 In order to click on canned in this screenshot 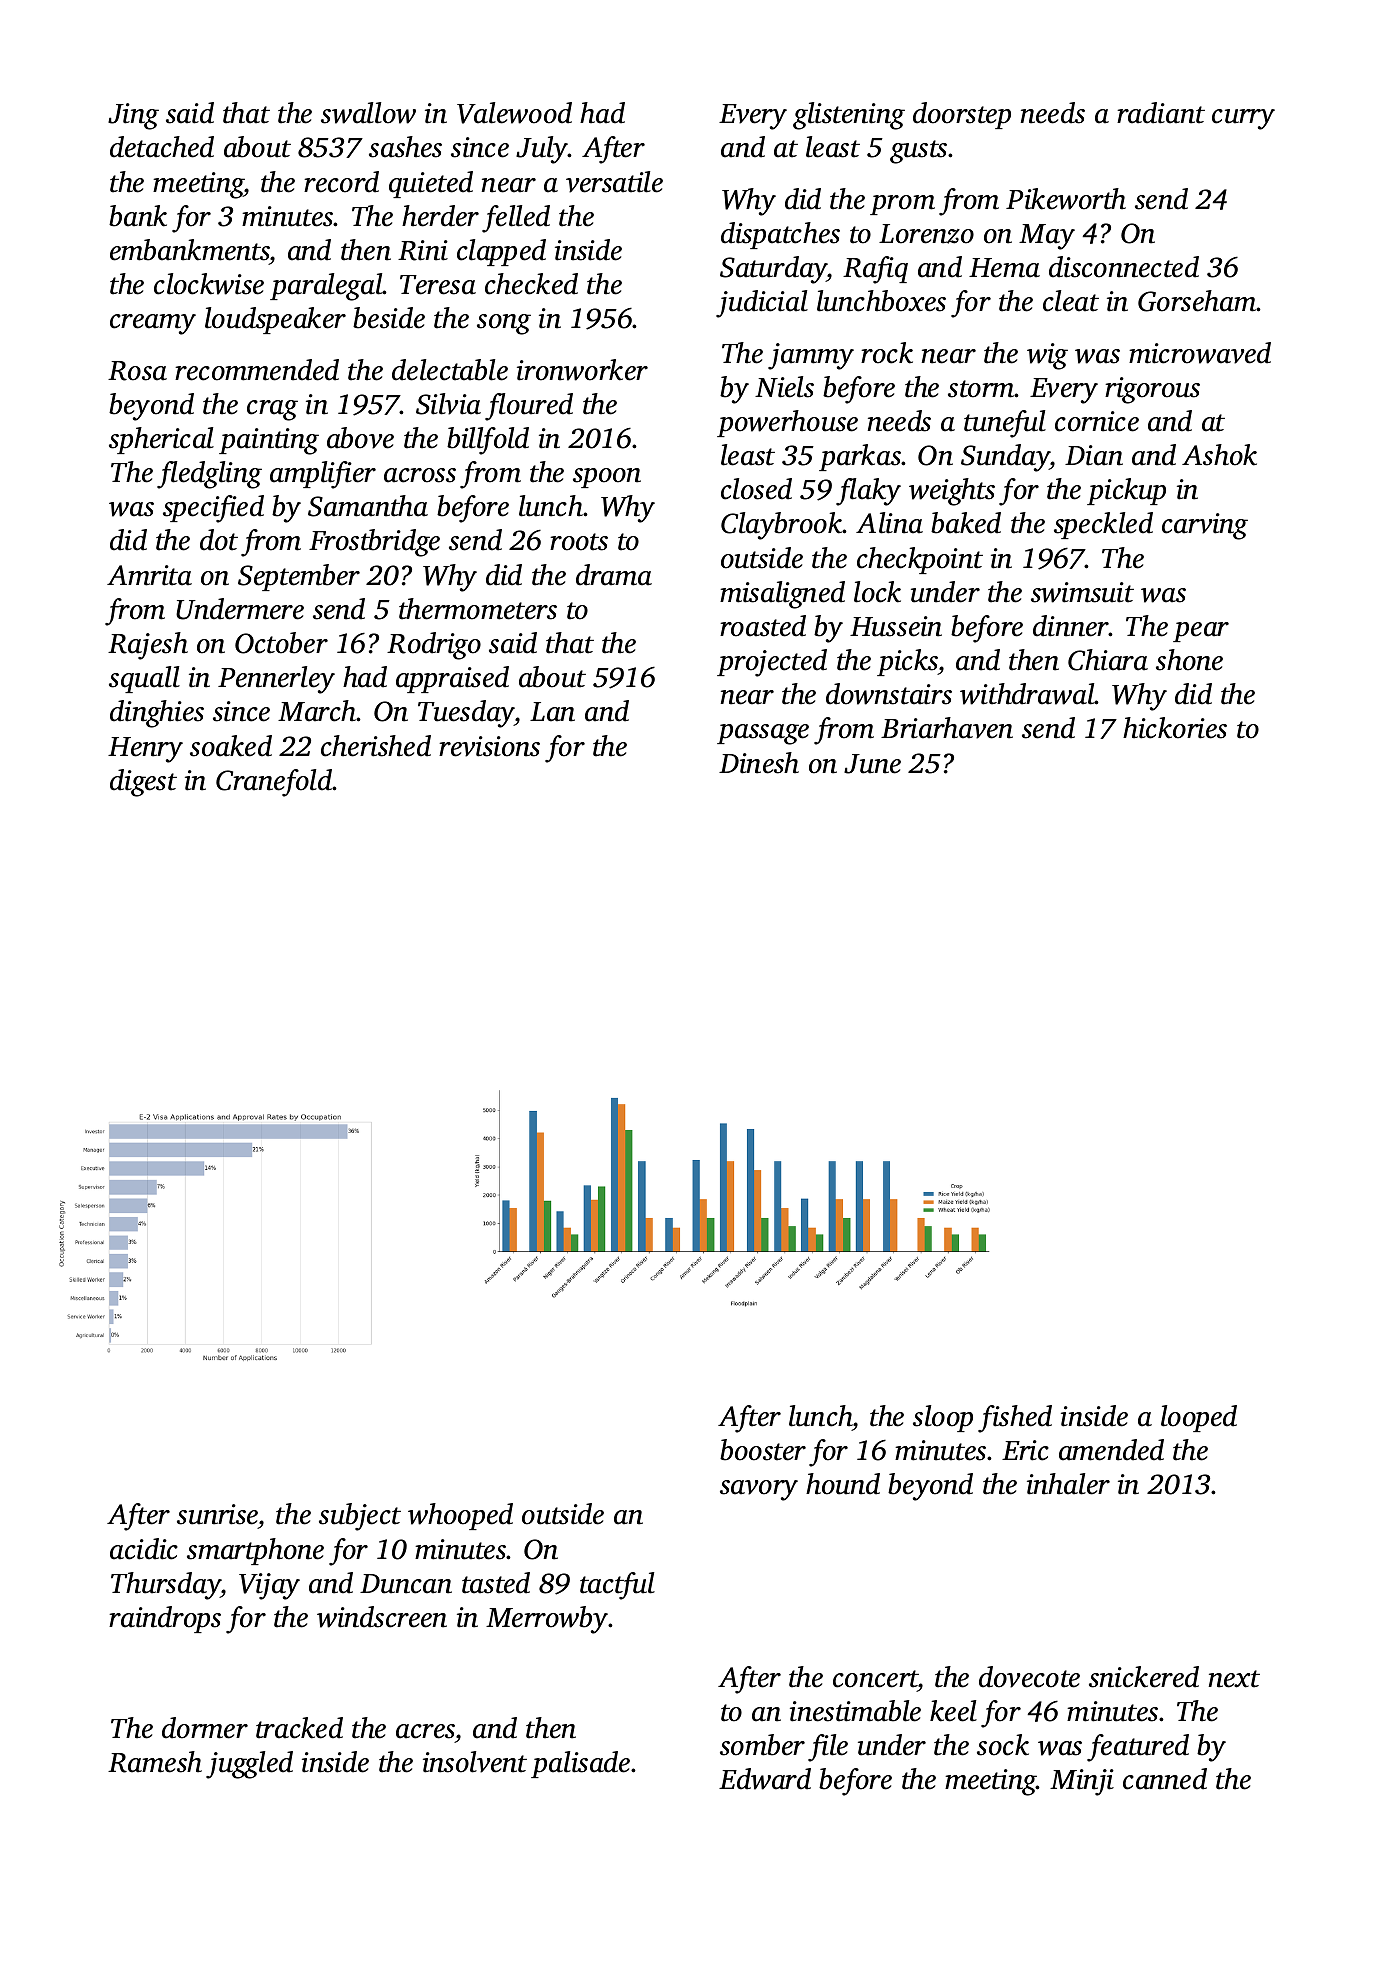, I will do `click(1165, 1779)`.
